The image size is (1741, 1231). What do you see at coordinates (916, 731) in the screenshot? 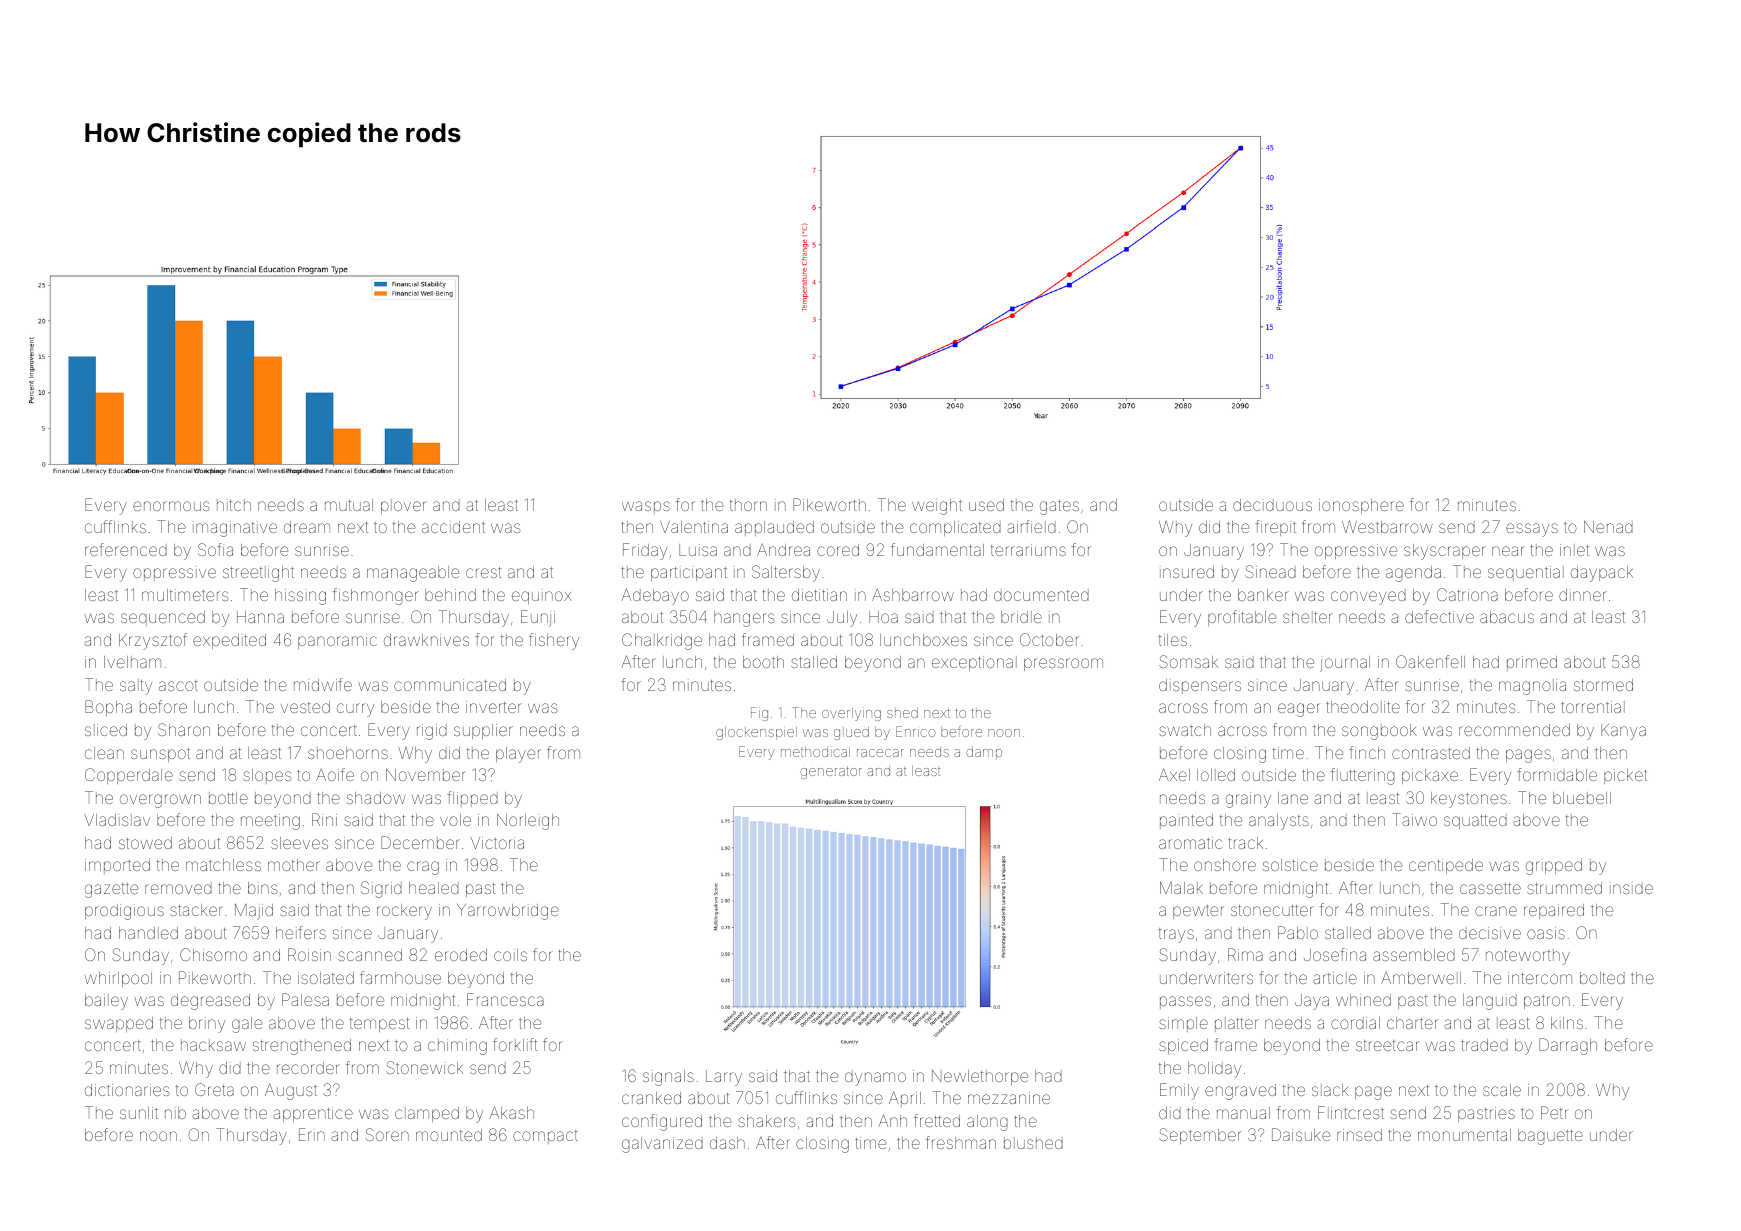
I see `Enrico` at bounding box center [916, 731].
